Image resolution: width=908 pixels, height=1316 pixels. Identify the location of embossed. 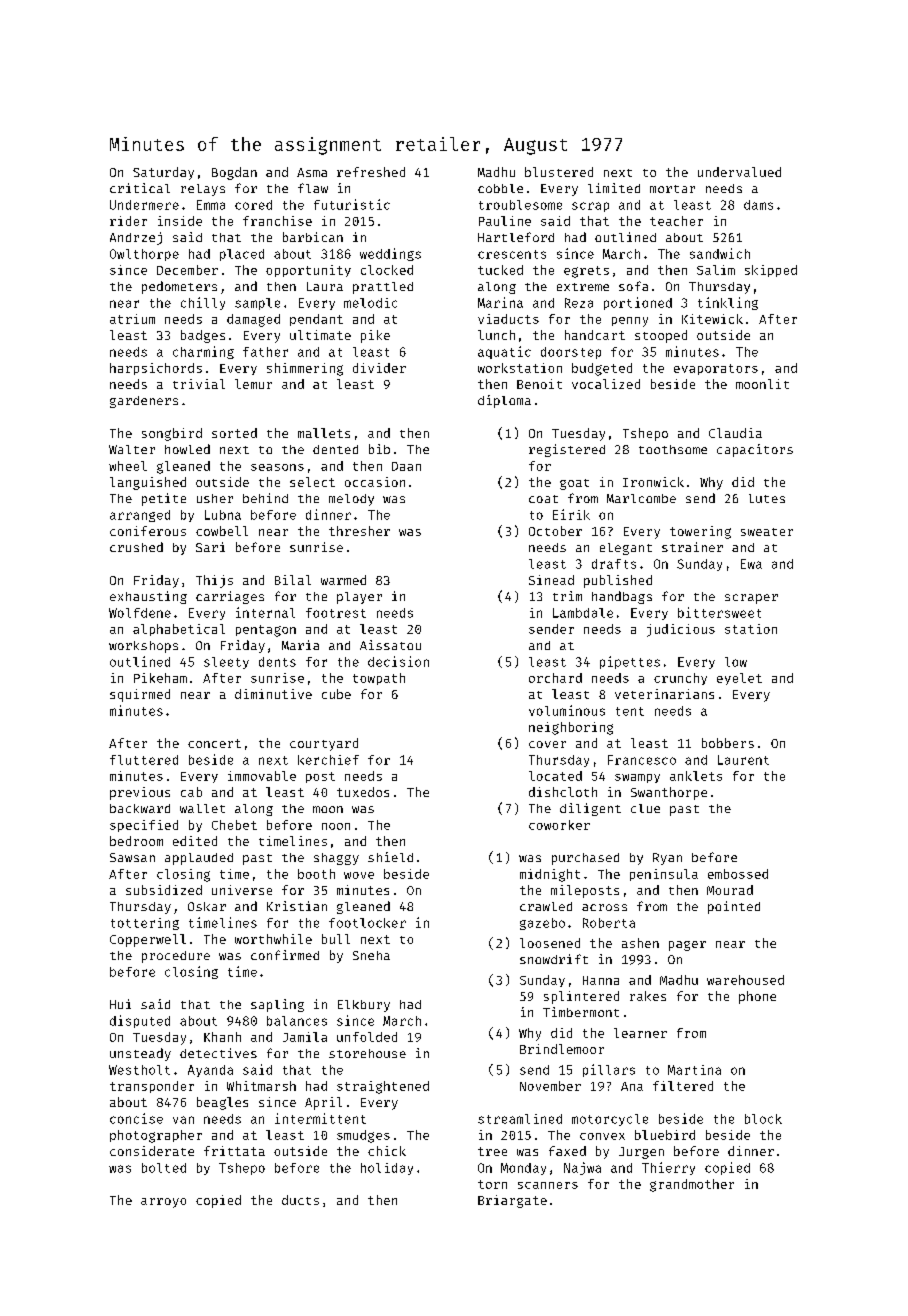
(738, 874).
